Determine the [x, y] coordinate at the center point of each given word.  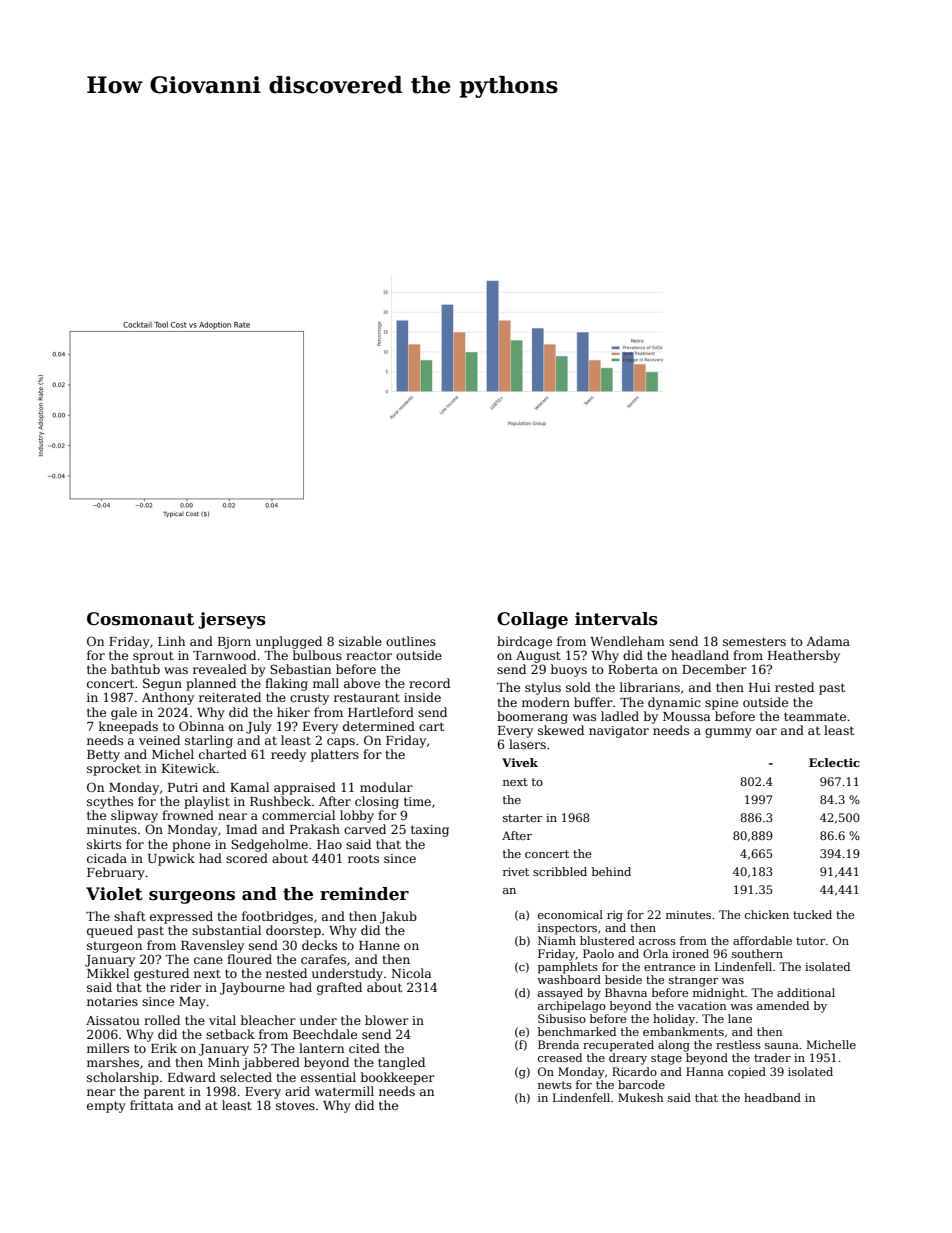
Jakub [398, 917]
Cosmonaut [140, 619]
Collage [532, 620]
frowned [188, 815]
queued [110, 931]
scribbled [560, 871]
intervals [616, 619]
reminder [364, 894]
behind [611, 871]
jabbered [271, 1063]
